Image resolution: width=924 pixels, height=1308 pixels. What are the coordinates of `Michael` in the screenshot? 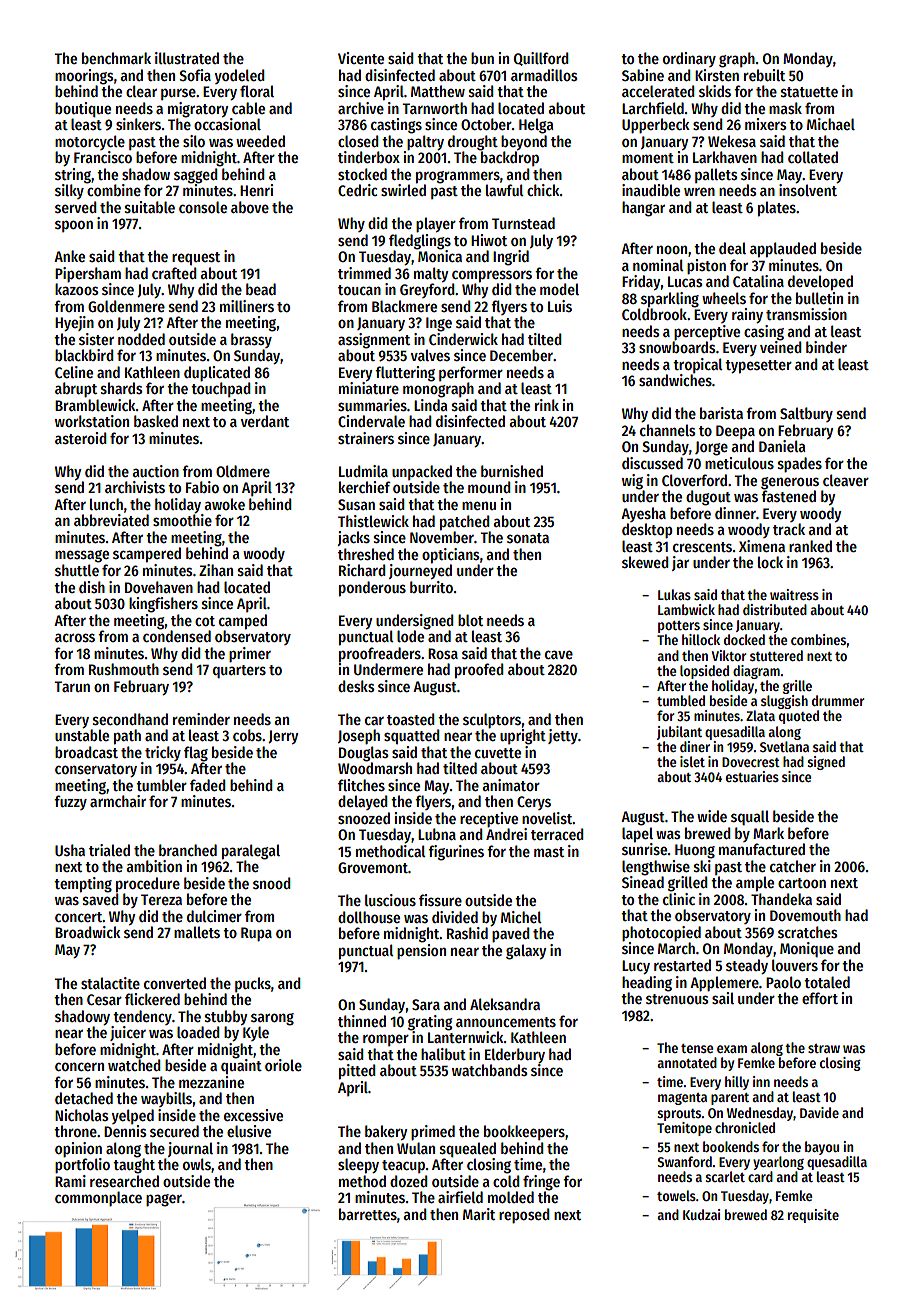 It's located at (831, 124).
